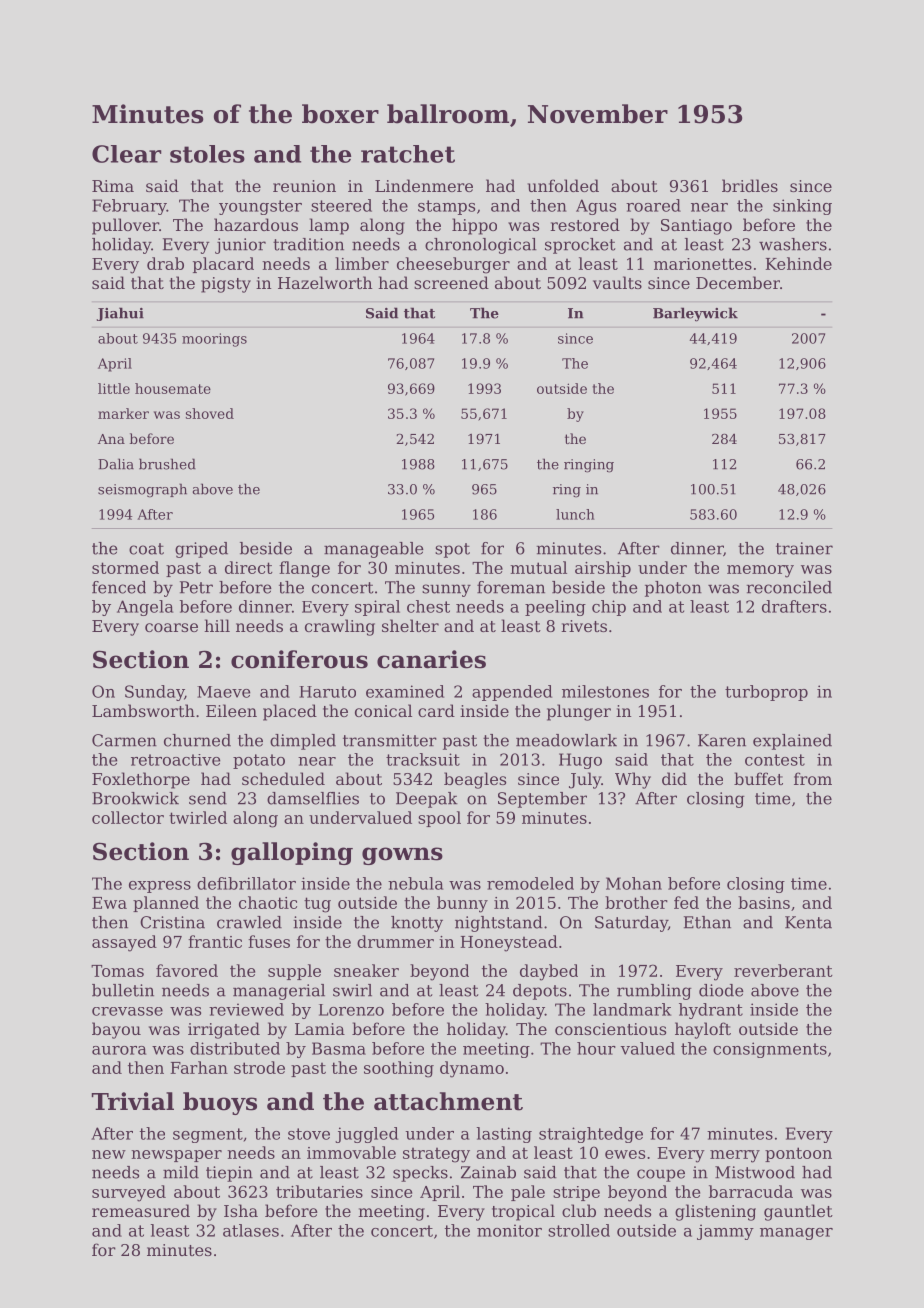 This document has width=924, height=1308. What do you see at coordinates (540, 992) in the document?
I see `depots` at bounding box center [540, 992].
